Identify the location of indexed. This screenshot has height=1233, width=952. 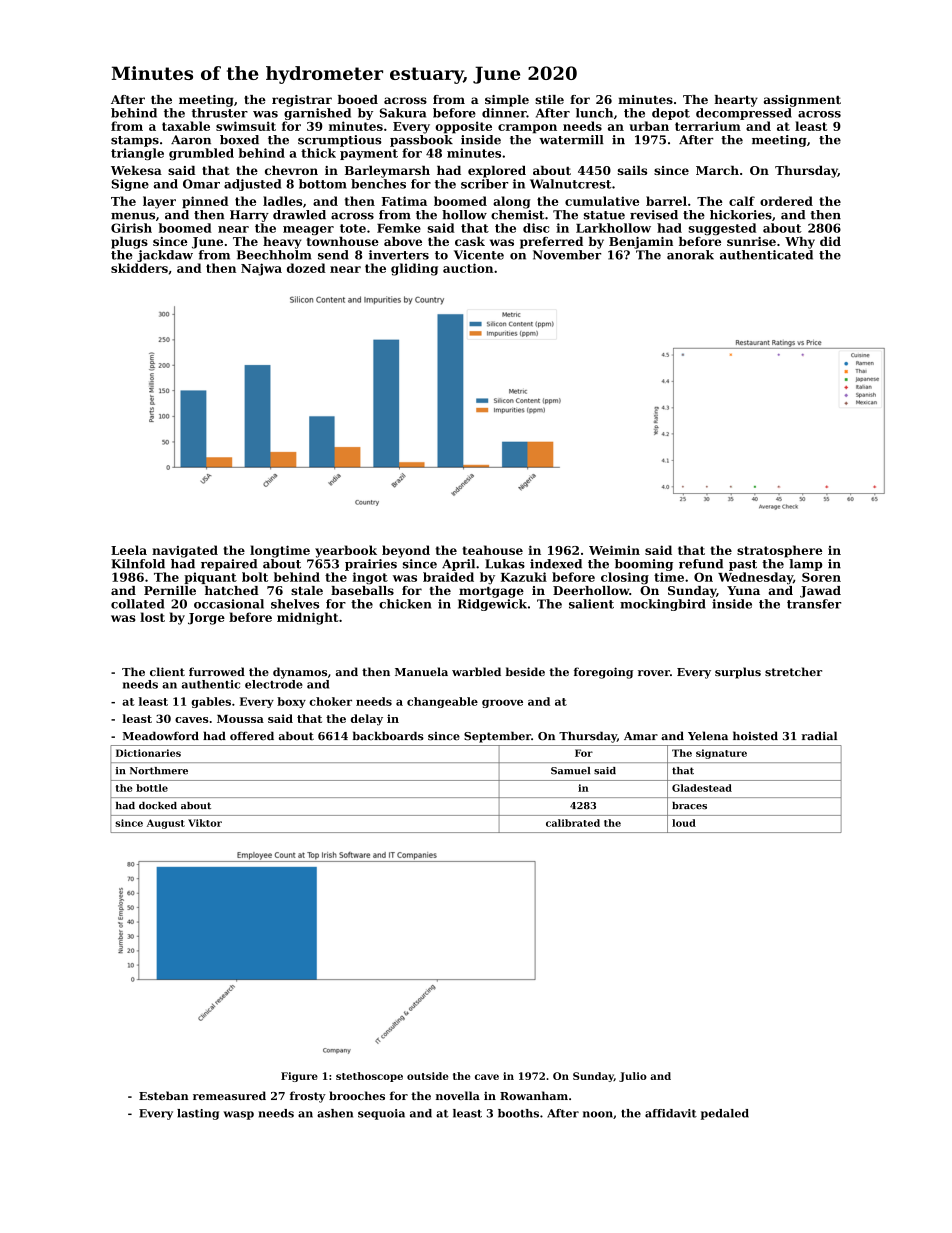
(556, 564).
